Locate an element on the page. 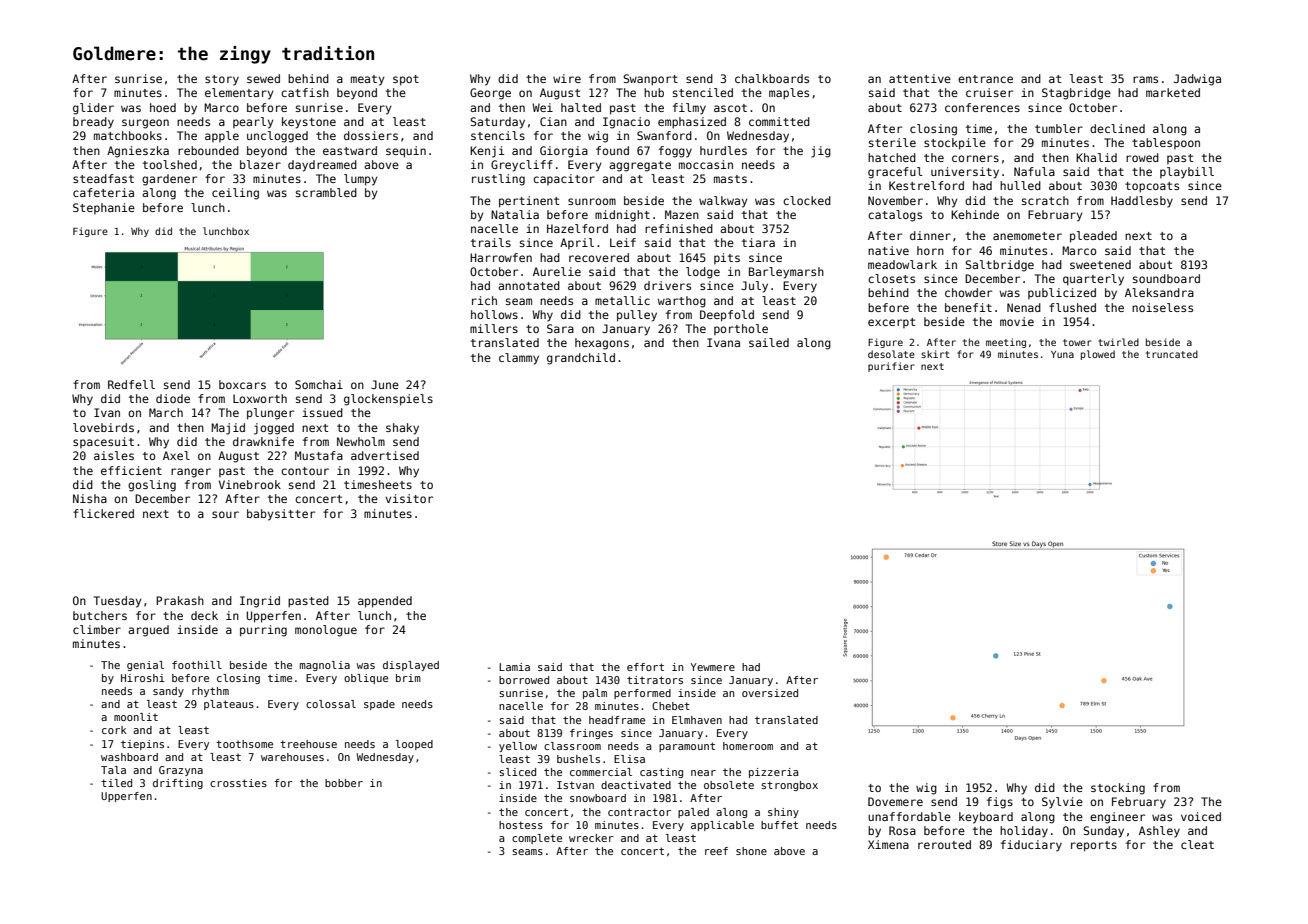 This document has width=1308, height=924. Grazyna is located at coordinates (181, 771).
